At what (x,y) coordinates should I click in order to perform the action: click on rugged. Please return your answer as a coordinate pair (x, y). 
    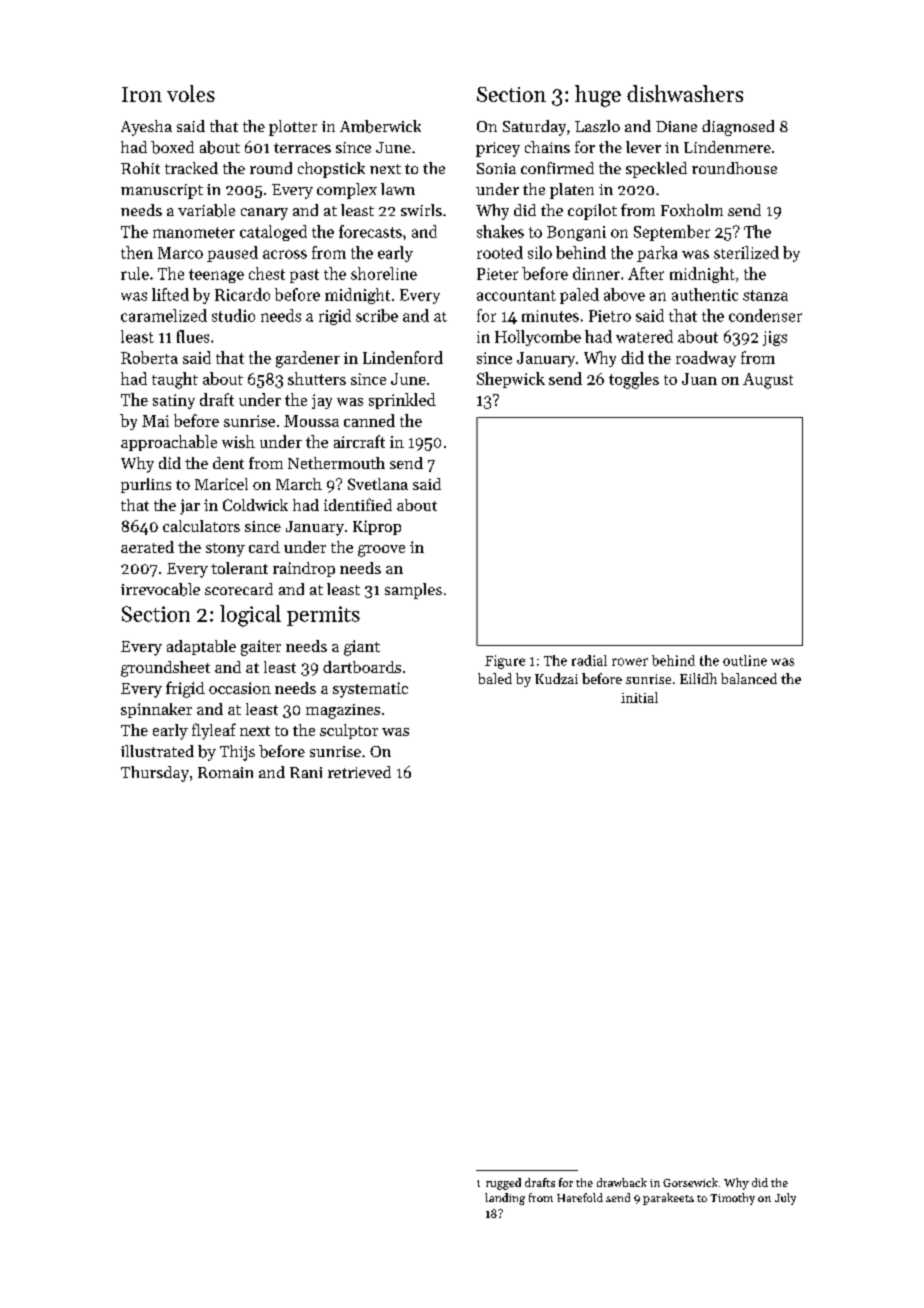
    Looking at the image, I should click on (503, 1184).
